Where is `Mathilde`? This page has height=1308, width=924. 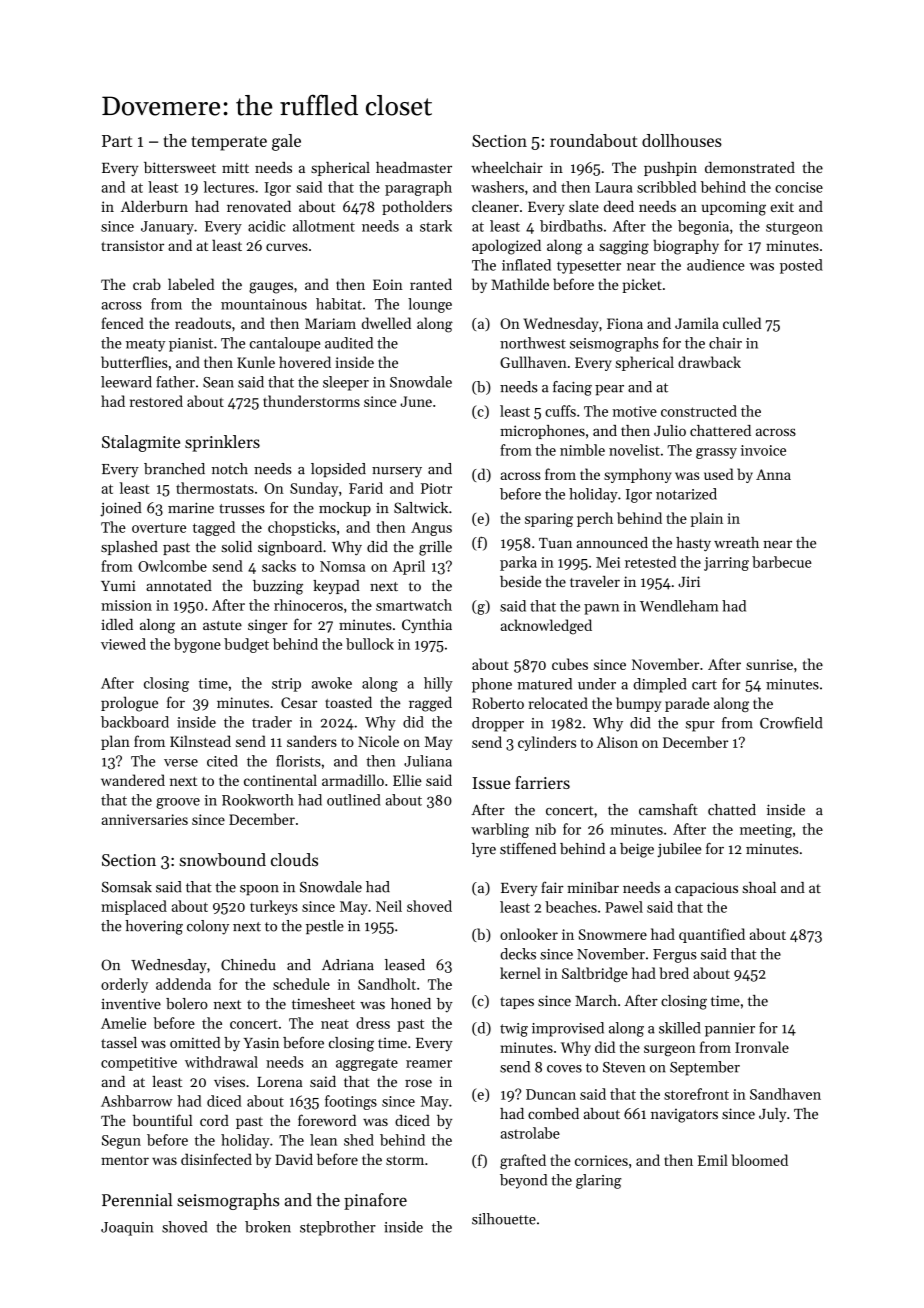
Mathilde is located at coordinates (520, 284).
